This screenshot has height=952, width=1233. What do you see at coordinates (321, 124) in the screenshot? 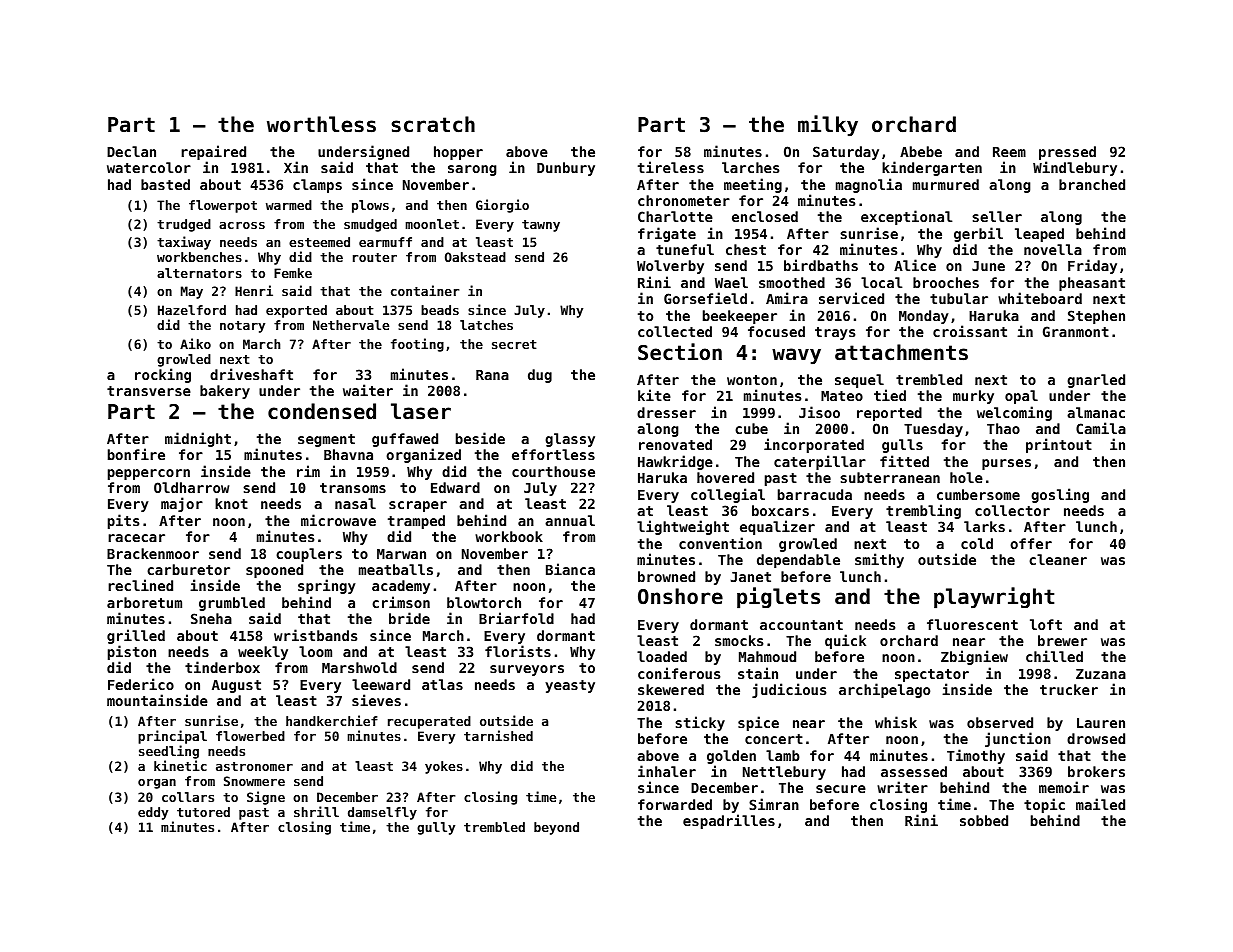
I see `worthless` at bounding box center [321, 124].
